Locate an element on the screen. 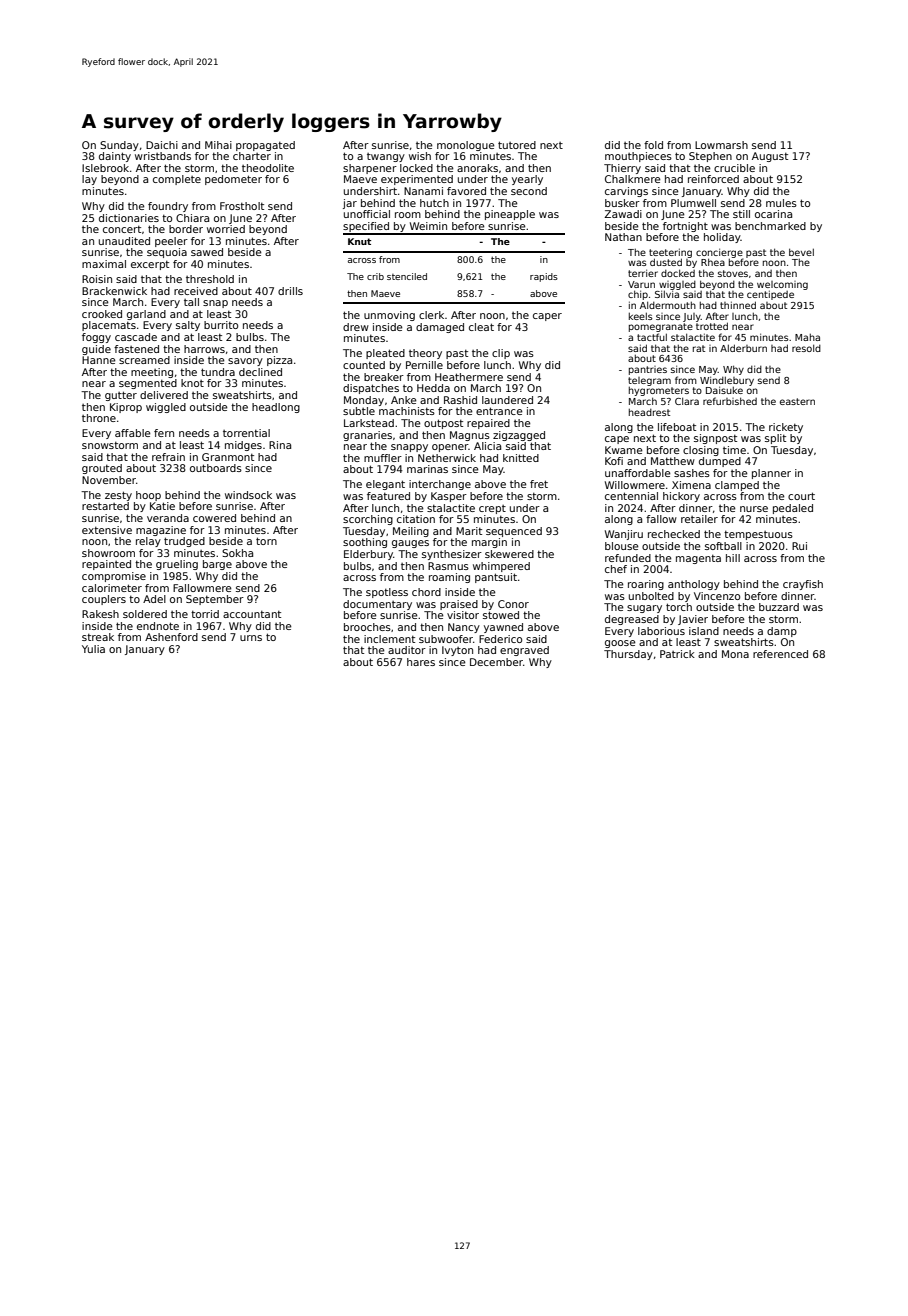  unmoving is located at coordinates (389, 316).
